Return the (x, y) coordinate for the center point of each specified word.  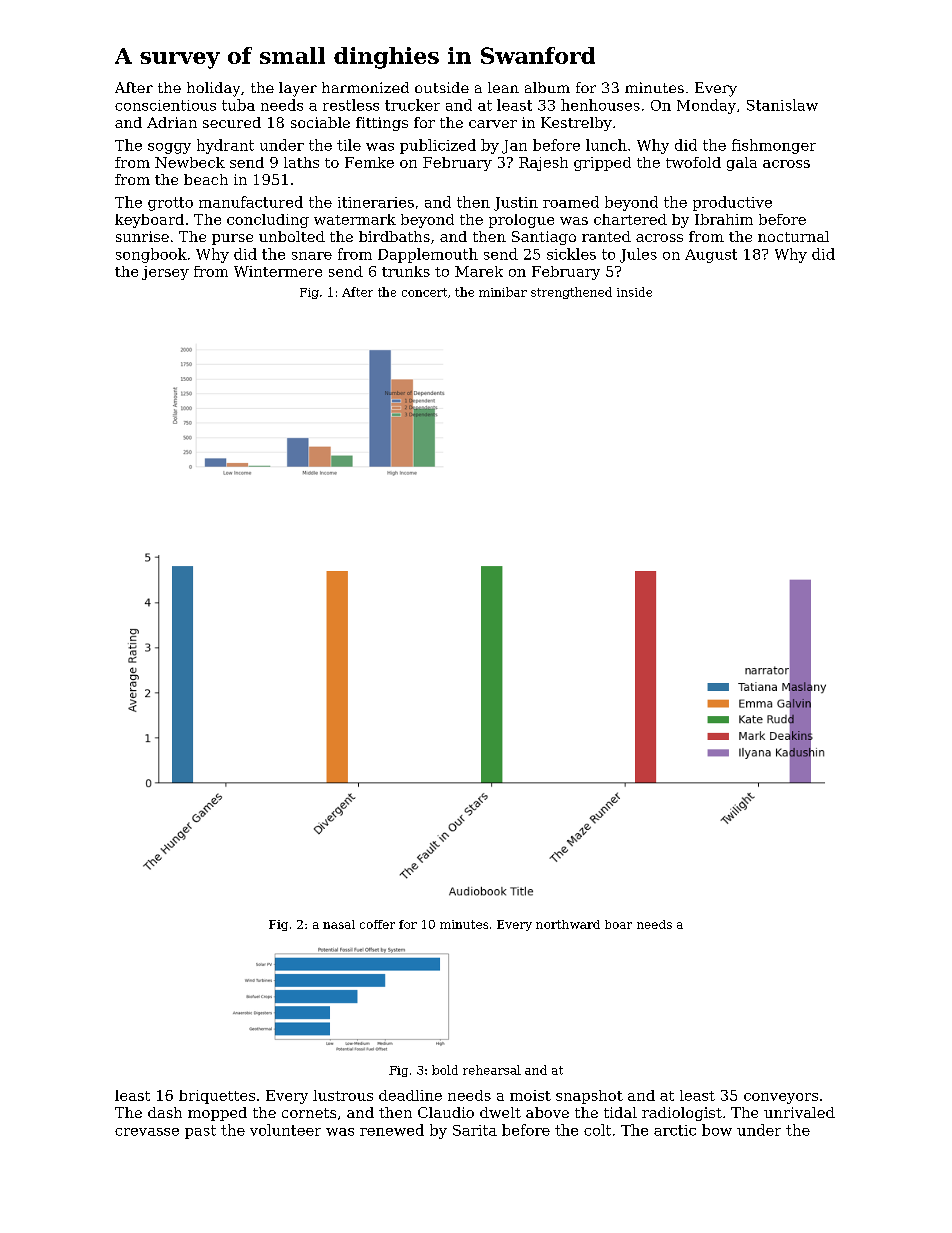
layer (298, 89)
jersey (165, 273)
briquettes (217, 1097)
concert (424, 292)
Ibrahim (724, 219)
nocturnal (793, 236)
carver (493, 124)
